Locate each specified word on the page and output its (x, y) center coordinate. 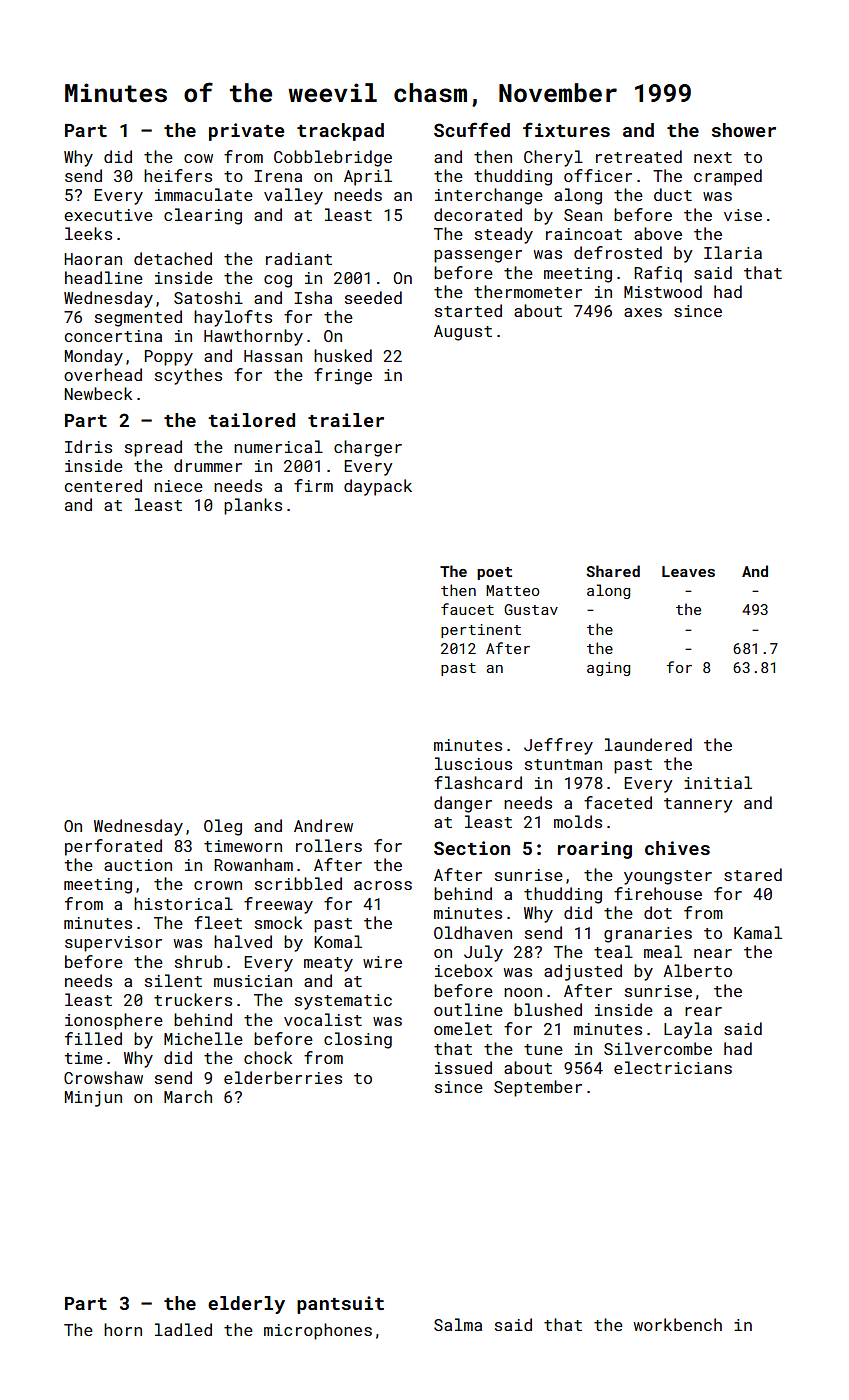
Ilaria (733, 252)
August (463, 333)
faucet (467, 609)
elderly (246, 1305)
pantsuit (340, 1305)
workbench (678, 1324)
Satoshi (208, 297)
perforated (113, 847)
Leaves (688, 571)
